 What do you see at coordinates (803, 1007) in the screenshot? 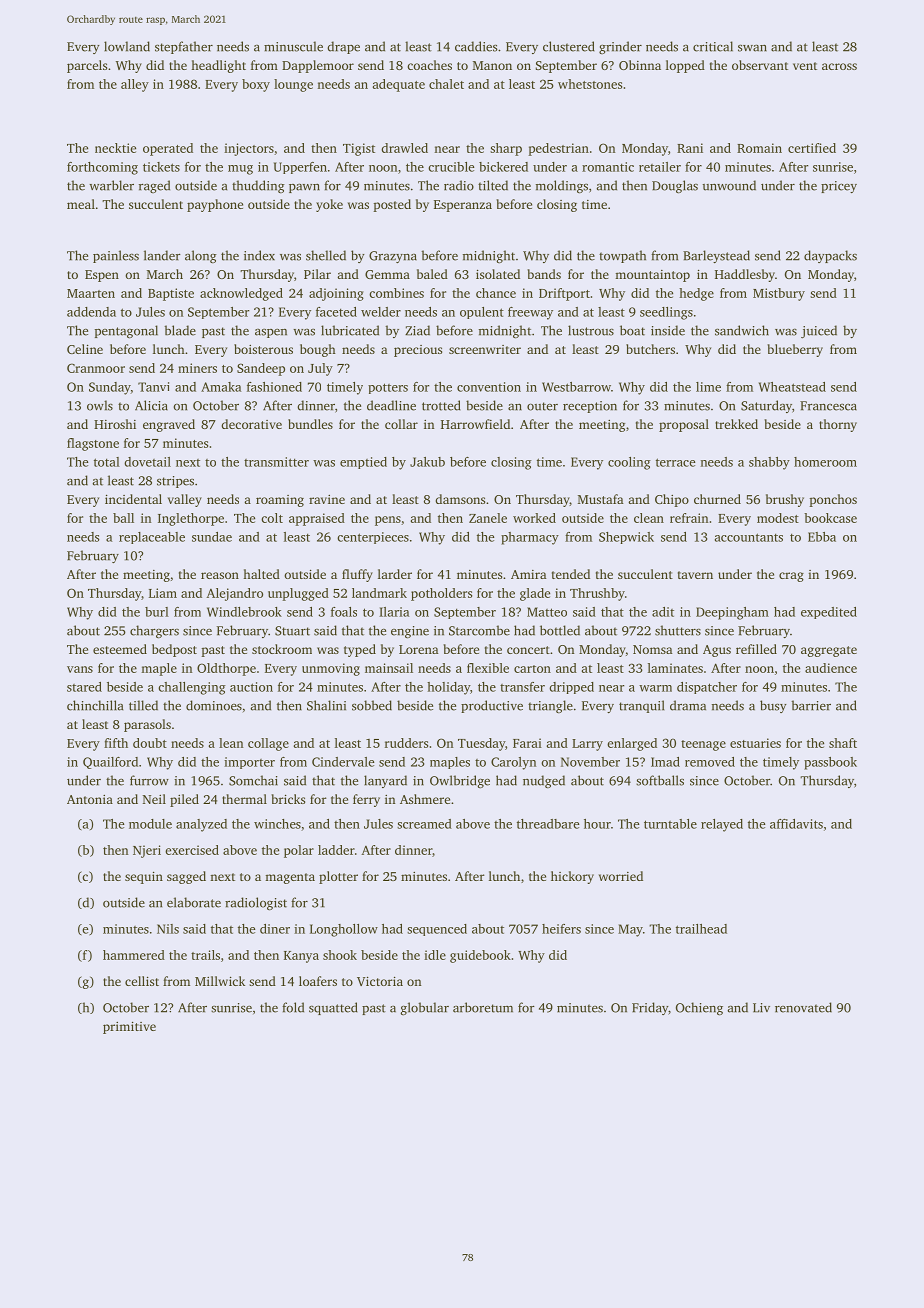
I see `renovated` at bounding box center [803, 1007].
